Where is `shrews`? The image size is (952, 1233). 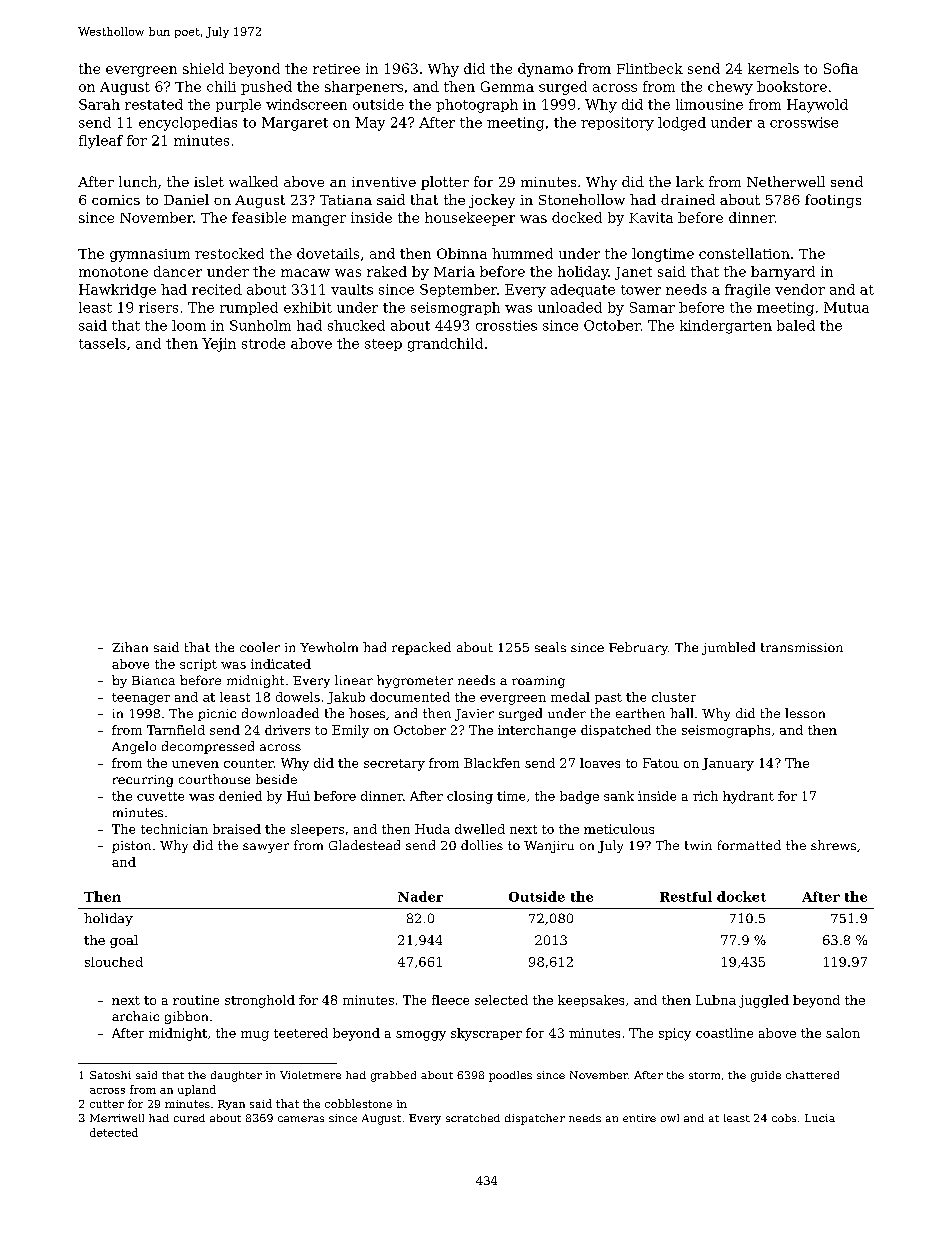
shrews is located at coordinates (833, 845).
